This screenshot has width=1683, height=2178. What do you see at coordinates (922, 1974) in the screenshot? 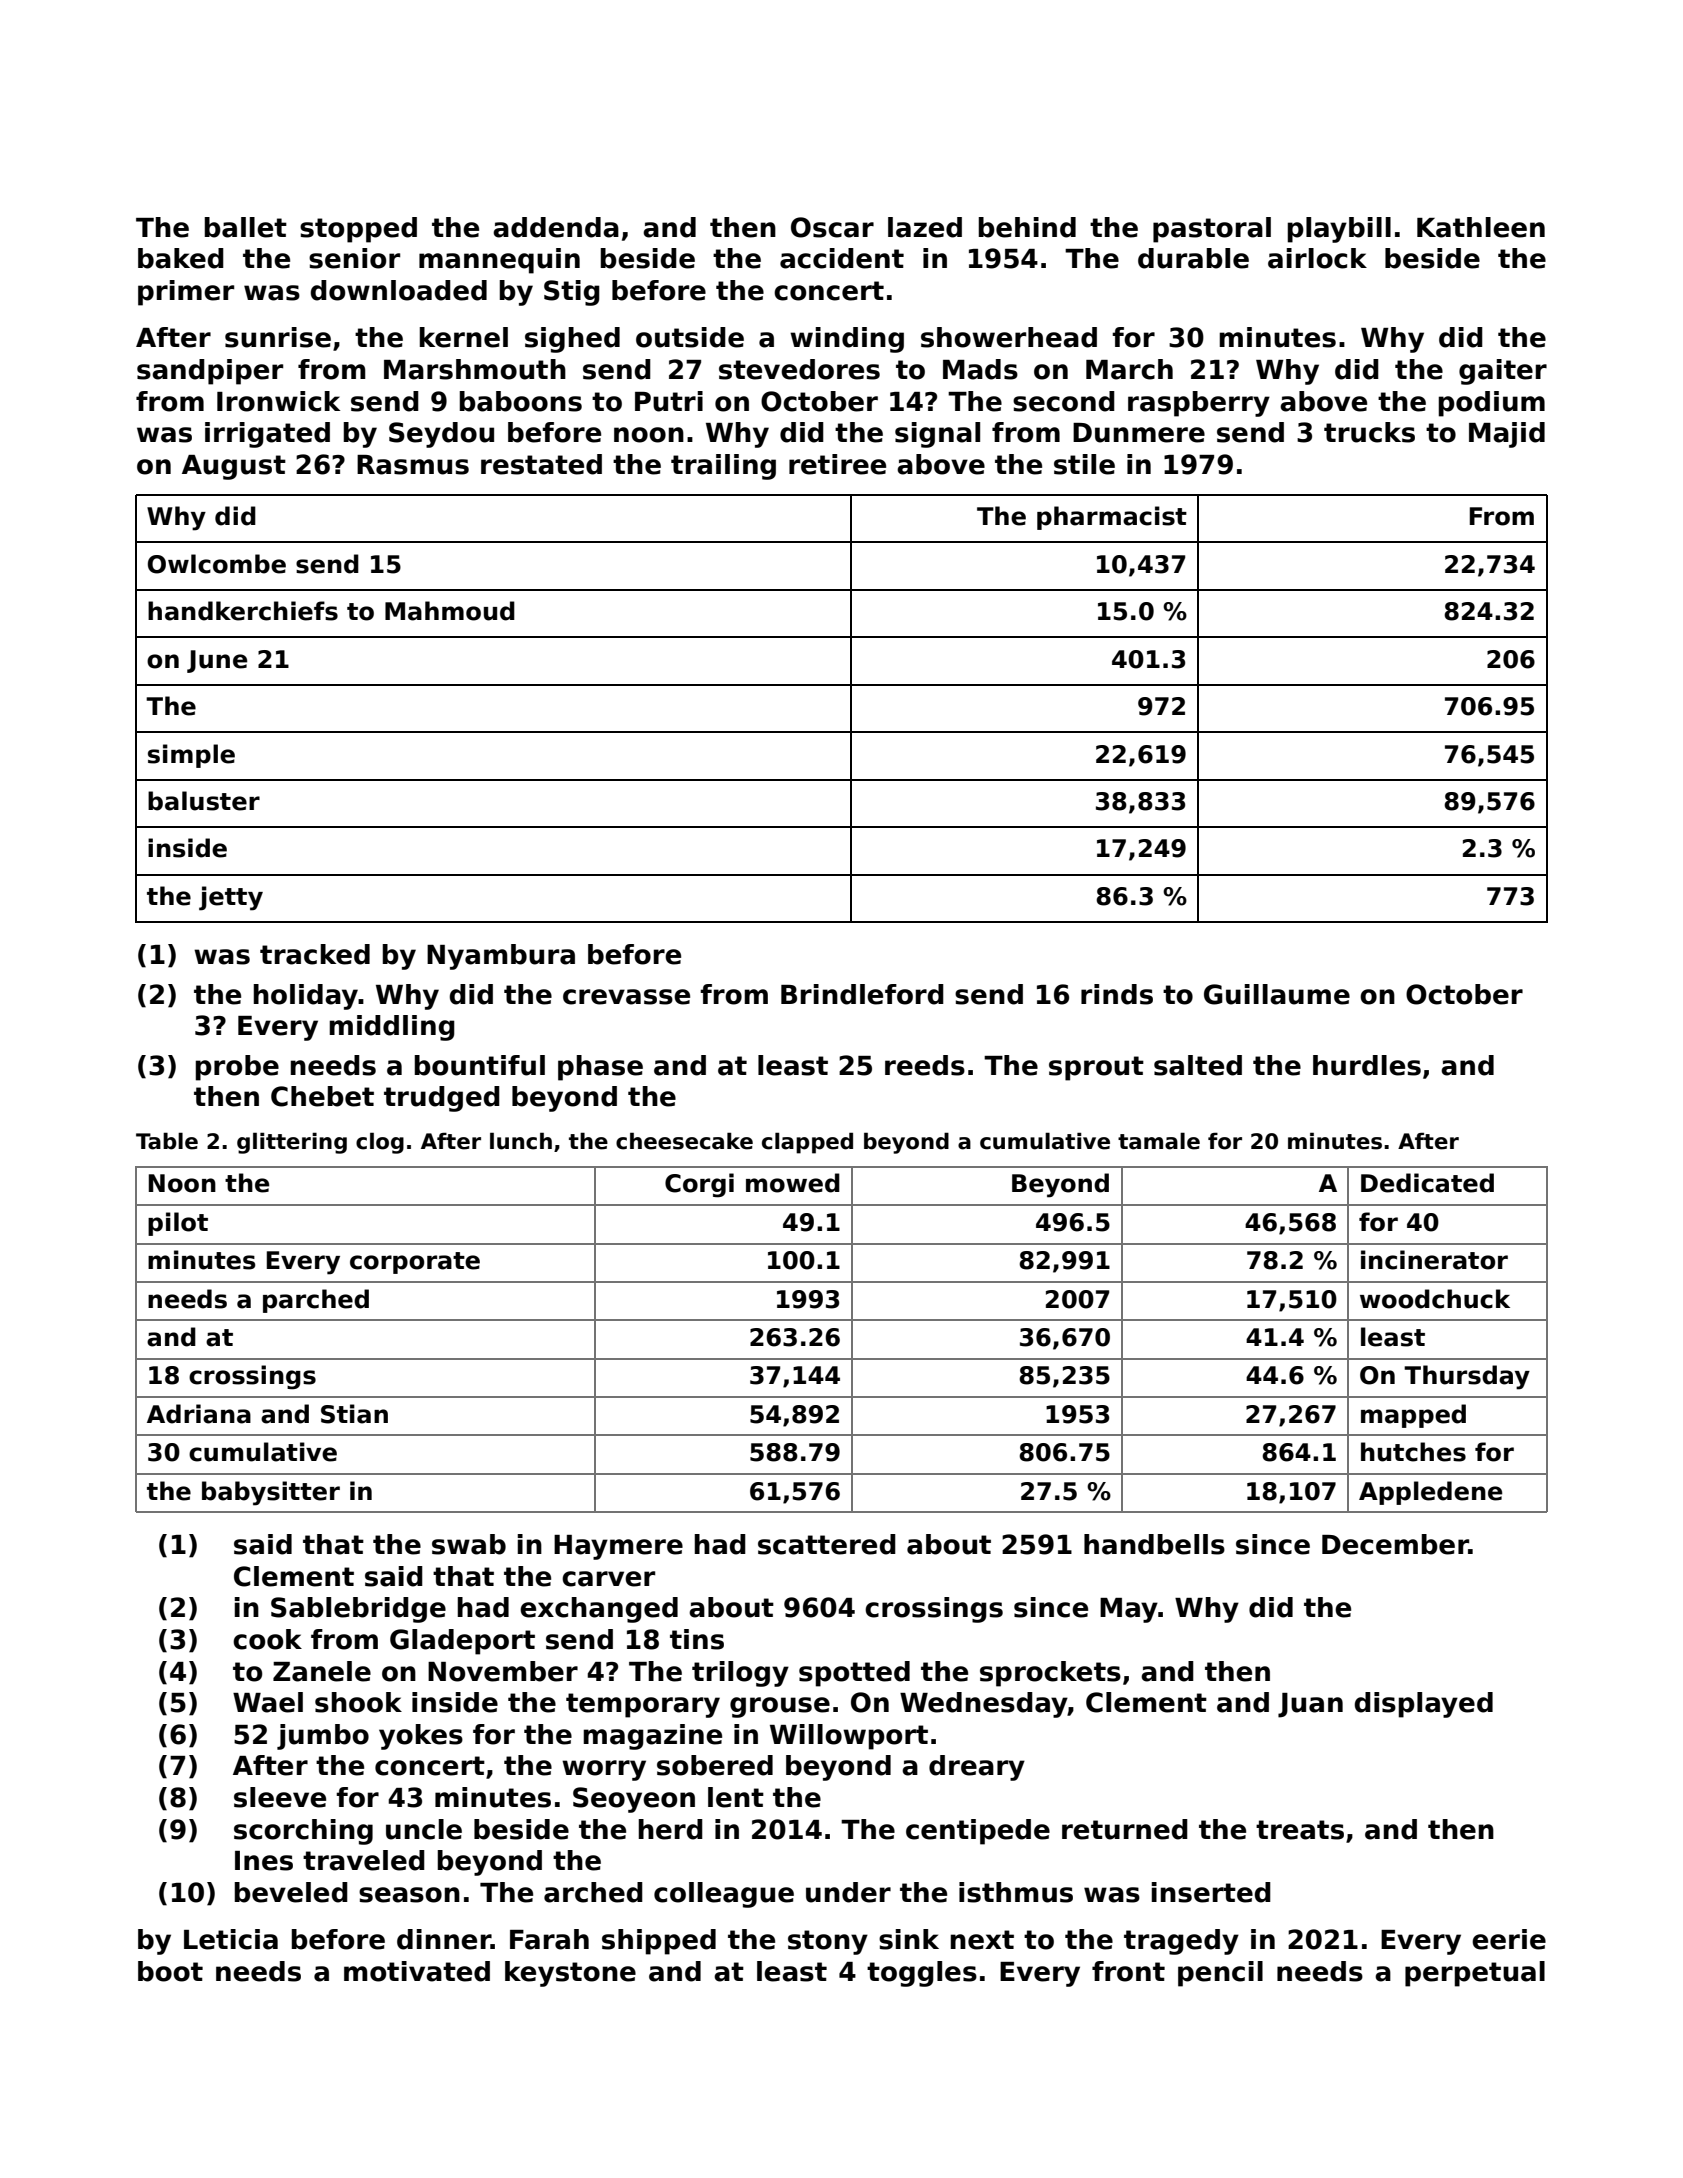
I see `toggles` at bounding box center [922, 1974].
